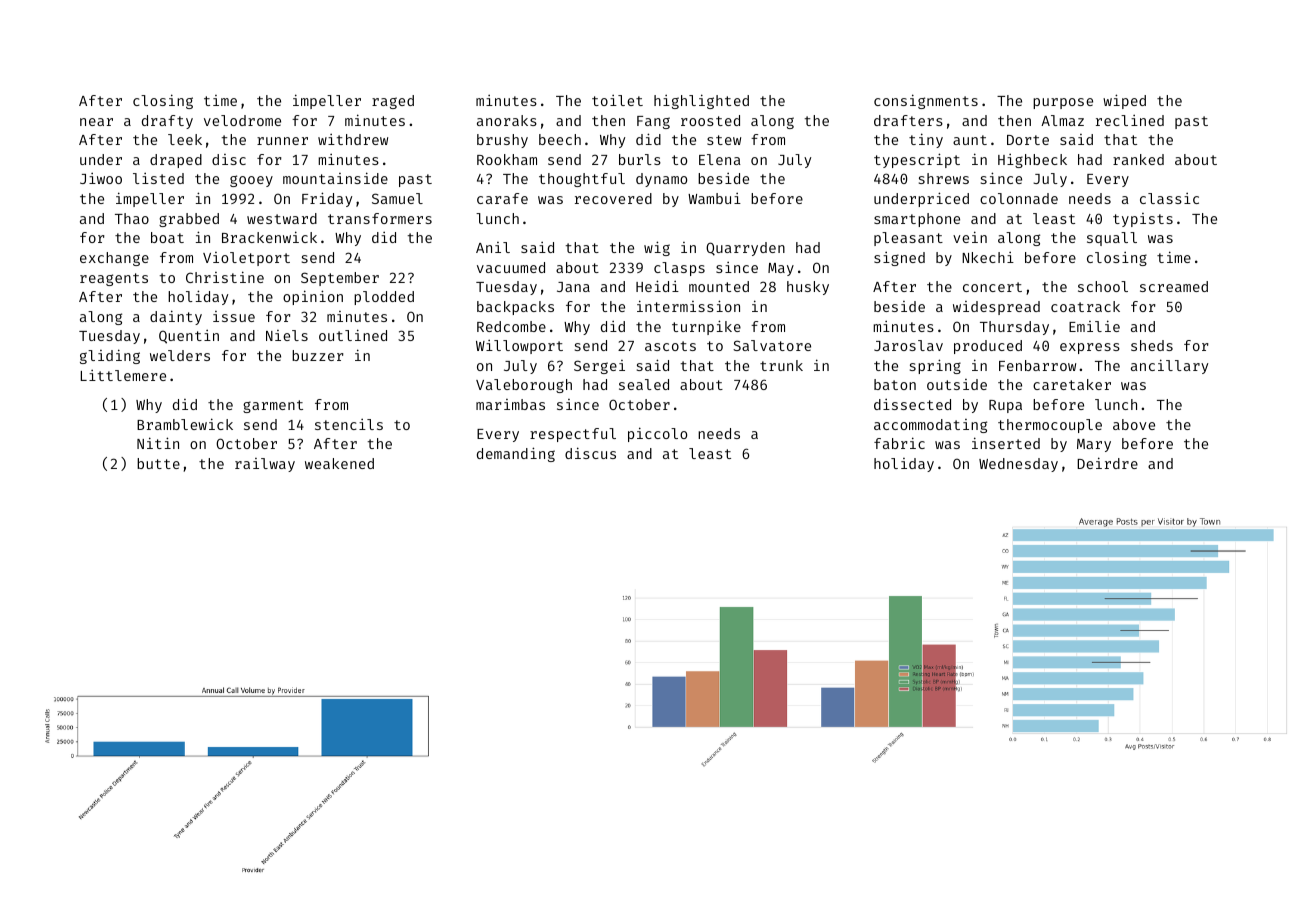 This document has width=1308, height=924. What do you see at coordinates (573, 287) in the document?
I see `Jana` at bounding box center [573, 287].
